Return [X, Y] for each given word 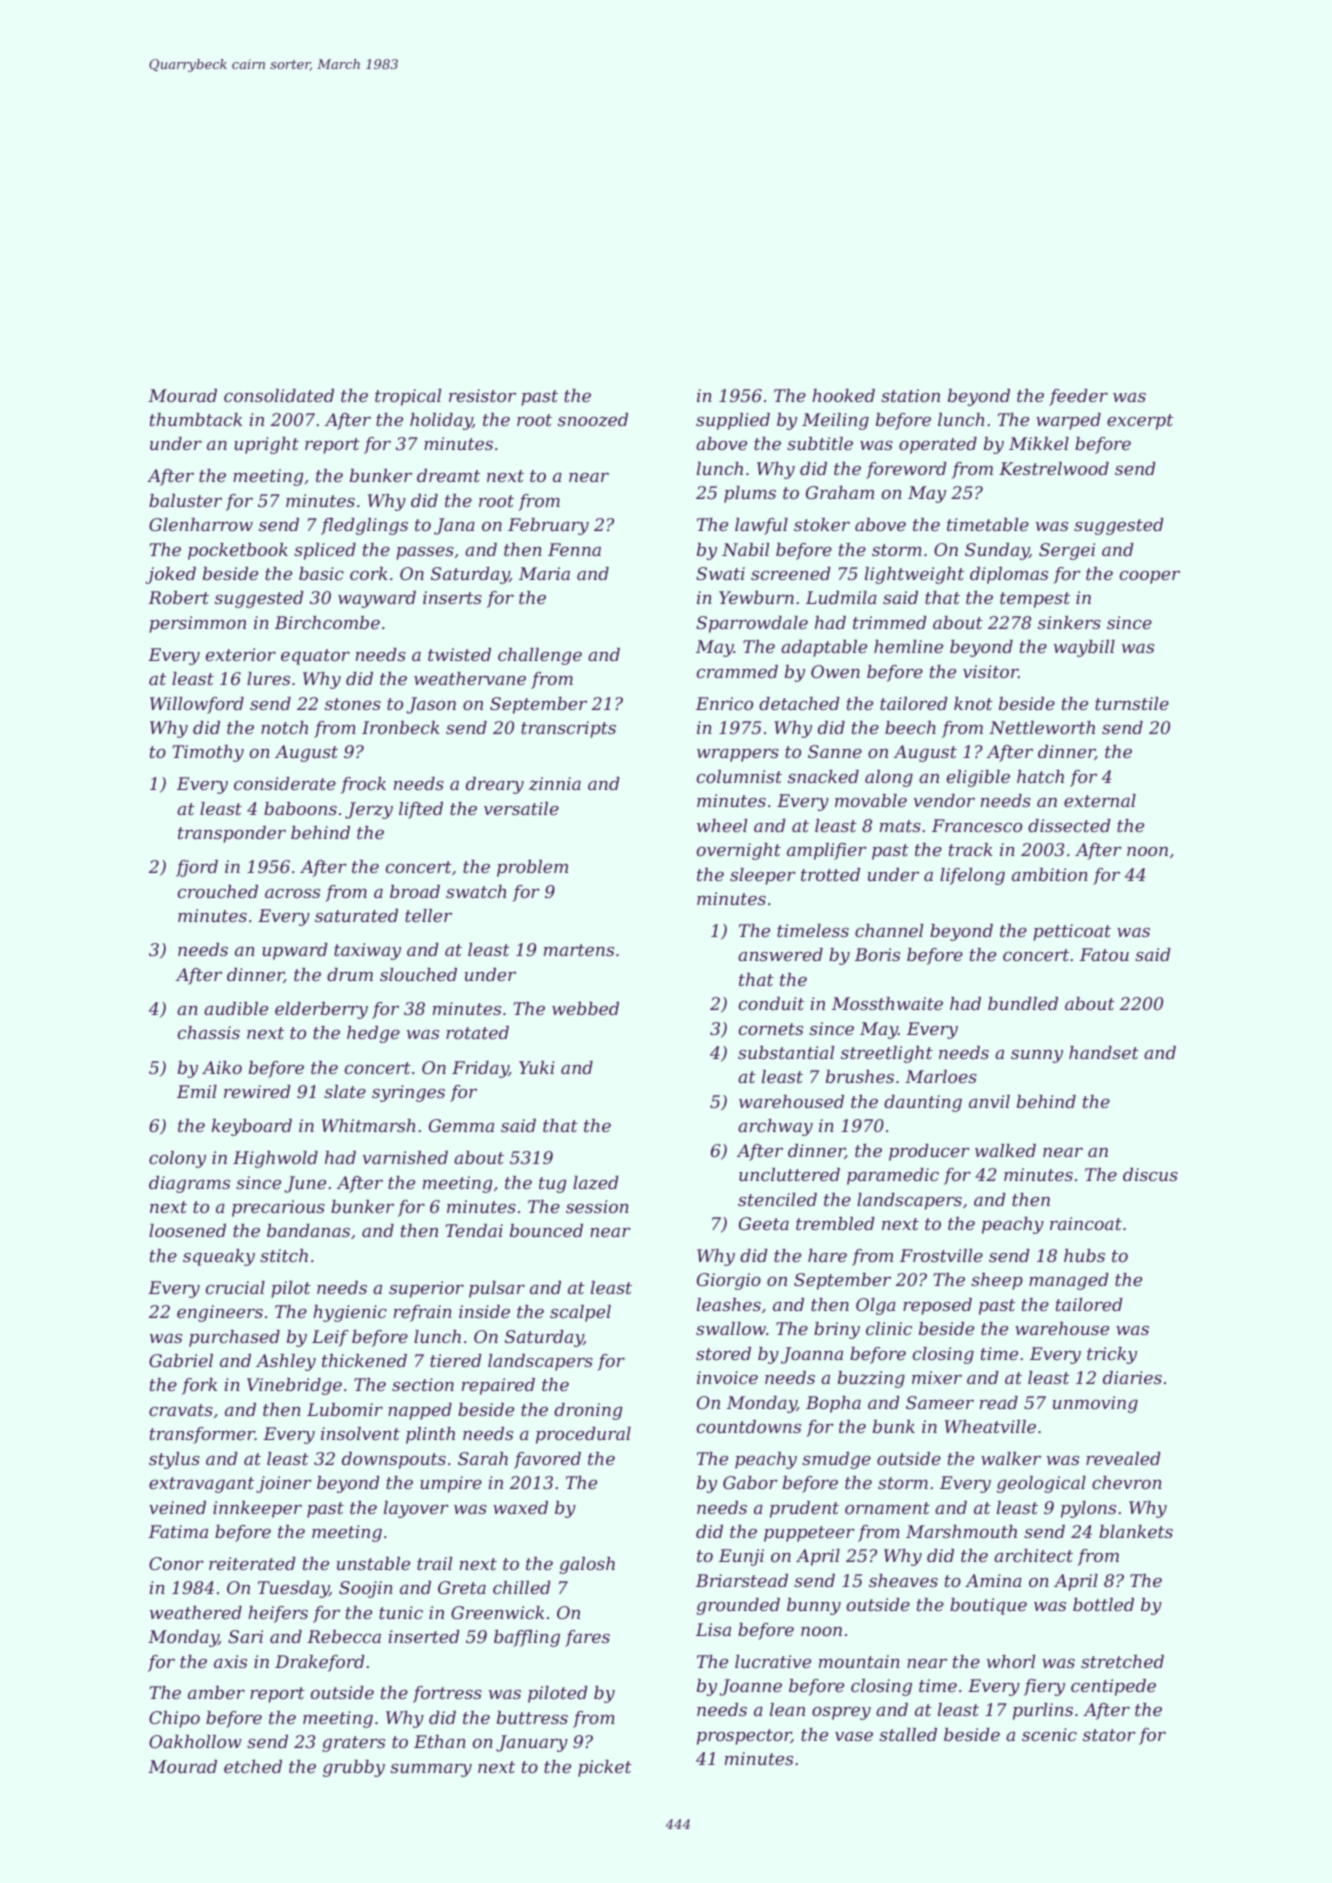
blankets [1136, 1531]
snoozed [593, 420]
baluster [185, 500]
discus [1150, 1174]
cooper [1150, 577]
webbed [585, 1008]
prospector [744, 1737]
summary [431, 1770]
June [305, 1184]
